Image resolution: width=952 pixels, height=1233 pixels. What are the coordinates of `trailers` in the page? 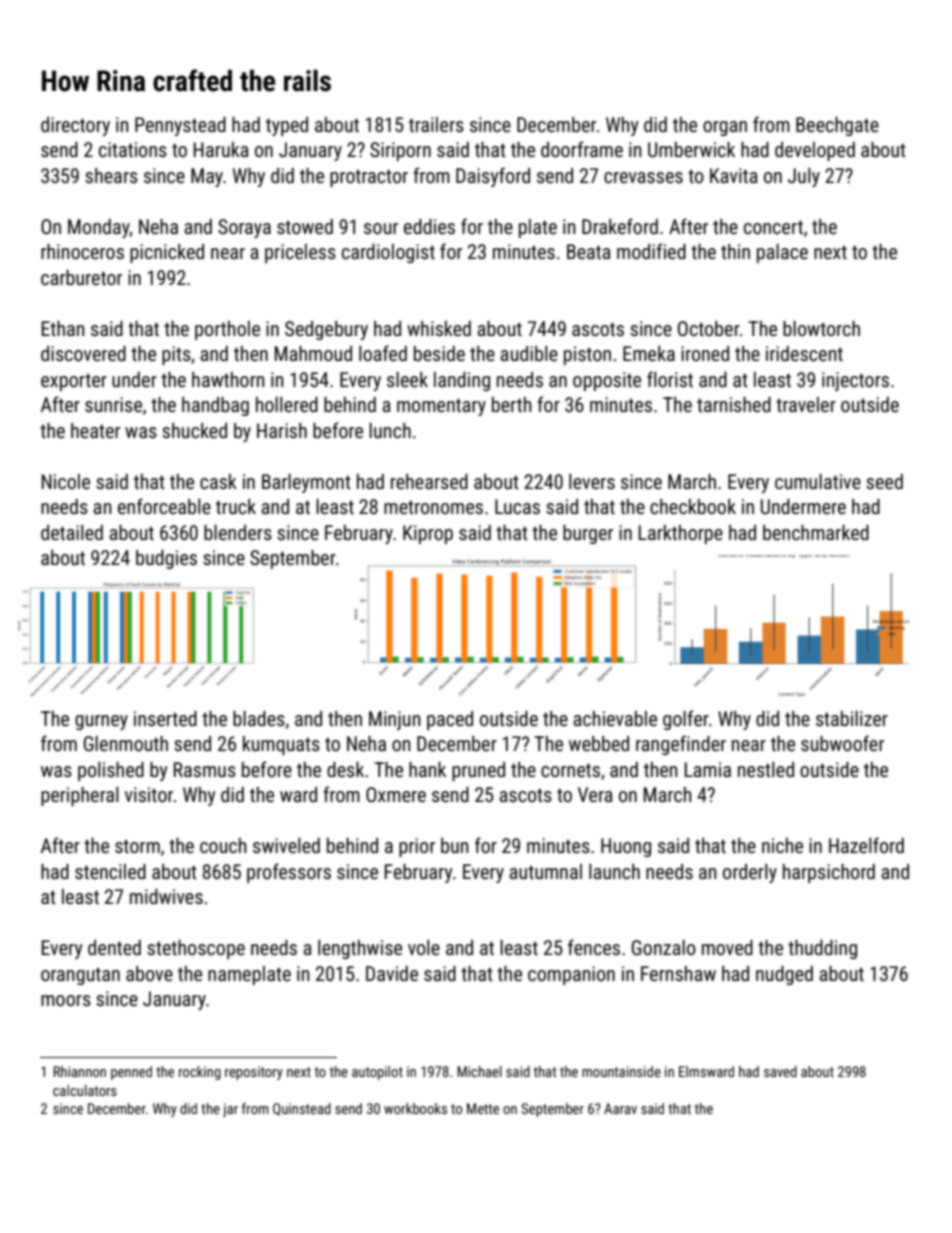 It's located at (436, 124).
